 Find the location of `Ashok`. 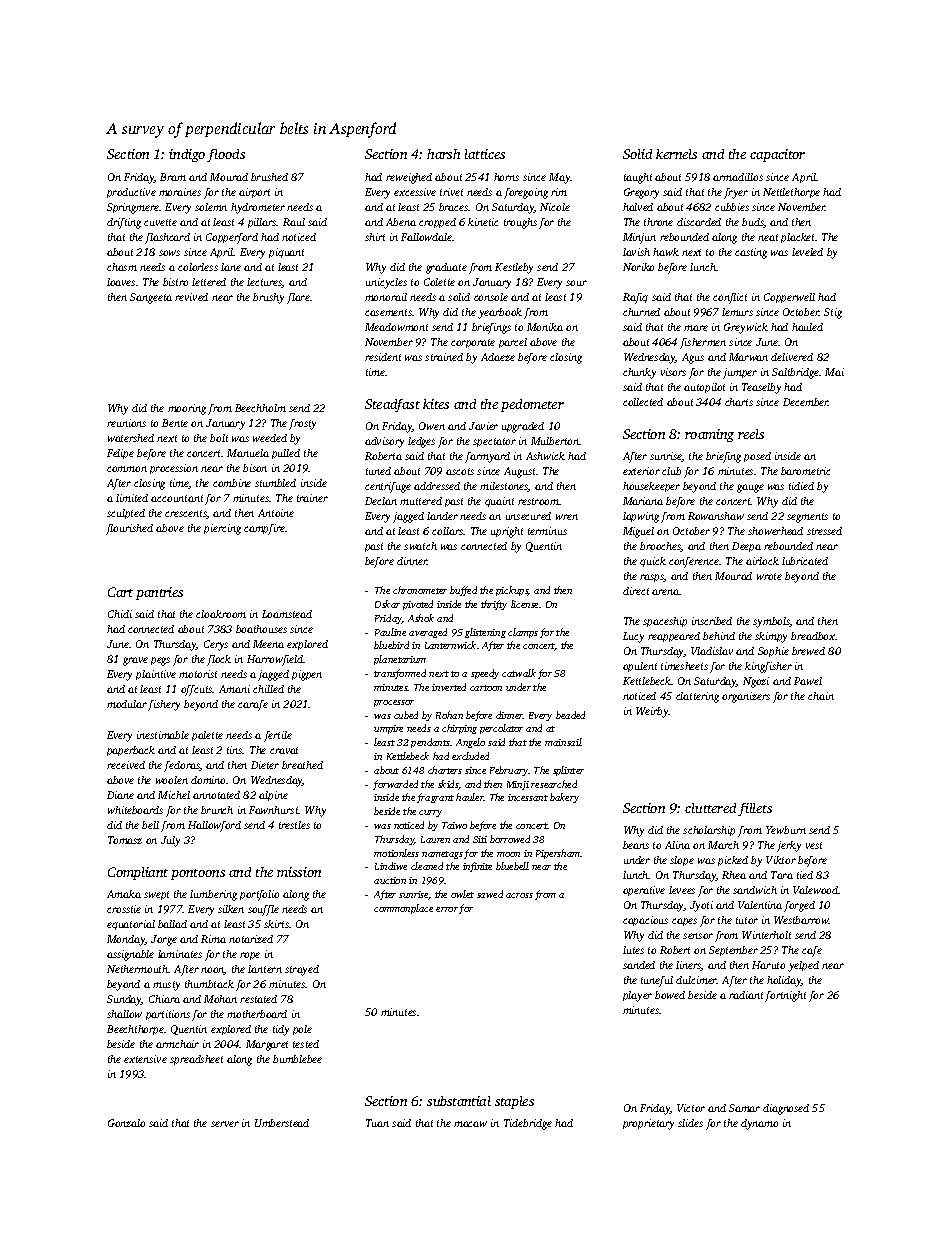

Ashok is located at coordinates (421, 618).
